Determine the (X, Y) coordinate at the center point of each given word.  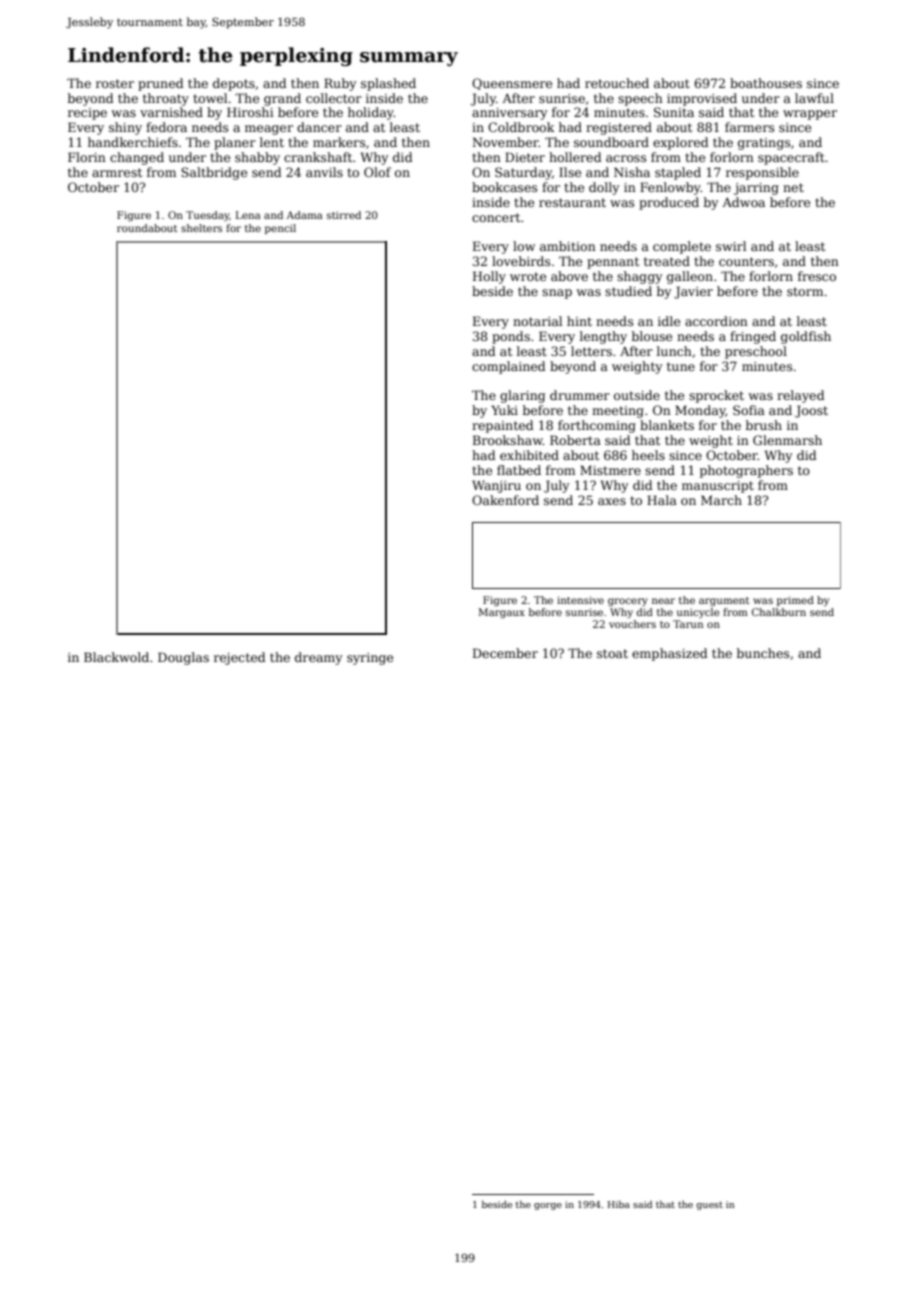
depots (234, 84)
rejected (240, 658)
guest (709, 1205)
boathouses (766, 83)
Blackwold (116, 657)
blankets (667, 425)
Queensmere (512, 84)
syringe (370, 659)
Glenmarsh (787, 440)
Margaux (501, 613)
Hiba (619, 1204)
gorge (548, 1206)
